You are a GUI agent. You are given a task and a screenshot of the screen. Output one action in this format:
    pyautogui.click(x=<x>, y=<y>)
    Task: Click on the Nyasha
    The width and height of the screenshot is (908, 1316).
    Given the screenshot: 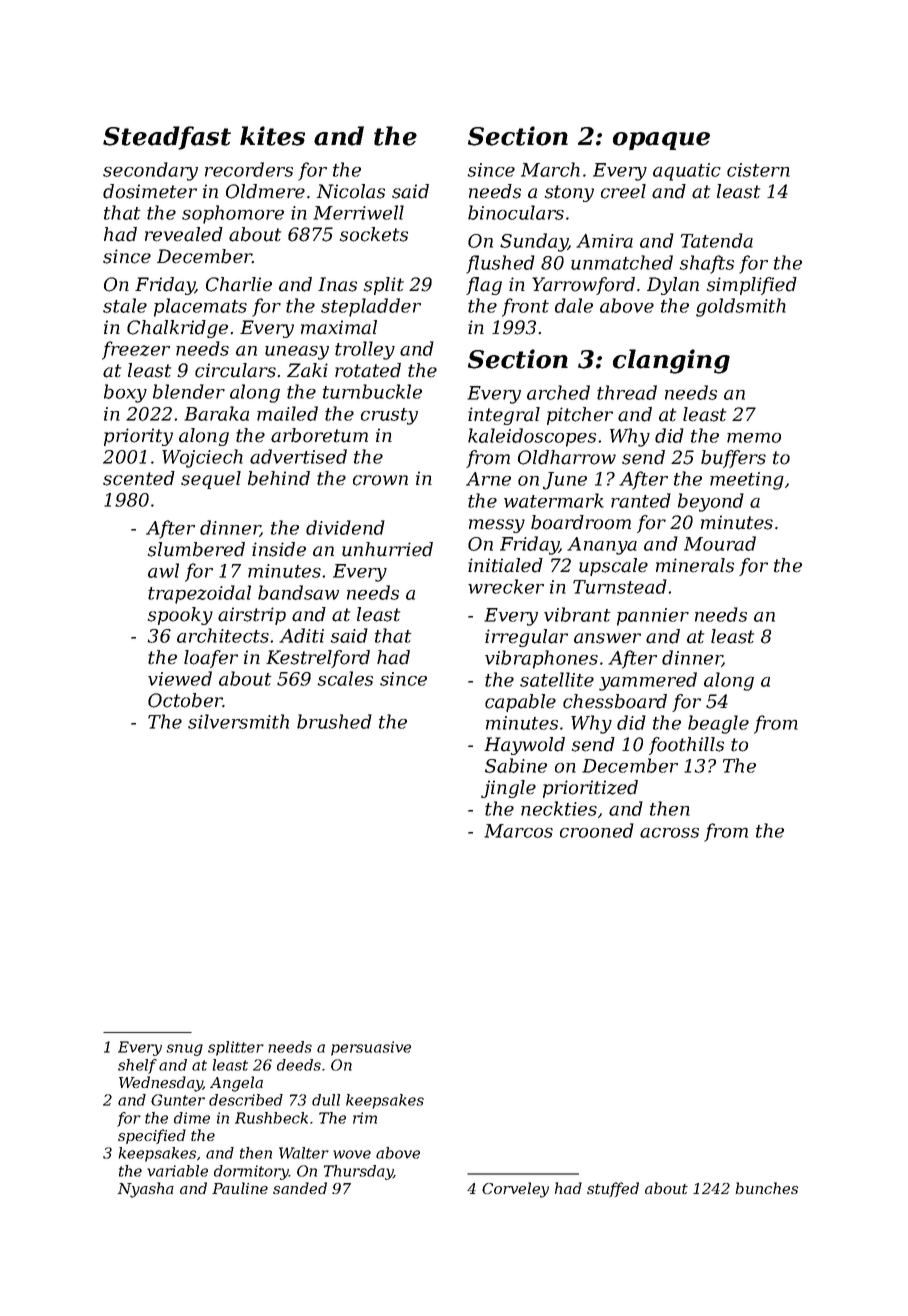 What is the action you would take?
    pyautogui.click(x=145, y=1190)
